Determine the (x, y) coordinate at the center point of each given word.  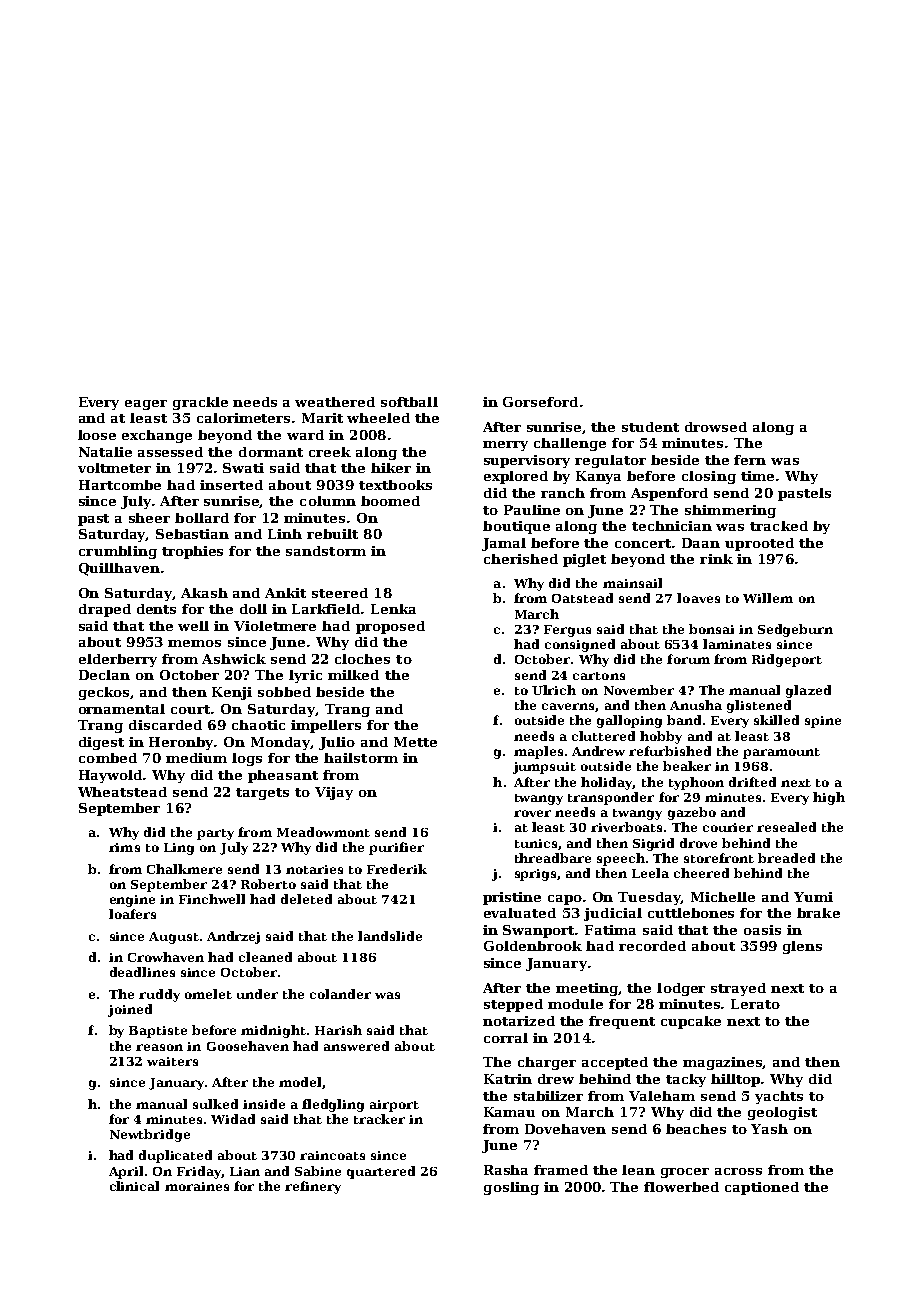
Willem (768, 598)
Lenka (393, 609)
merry (505, 446)
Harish (338, 1030)
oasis (762, 930)
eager (146, 405)
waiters (172, 1061)
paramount (781, 753)
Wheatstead (122, 792)
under (257, 994)
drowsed (716, 427)
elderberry (118, 660)
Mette (415, 742)
